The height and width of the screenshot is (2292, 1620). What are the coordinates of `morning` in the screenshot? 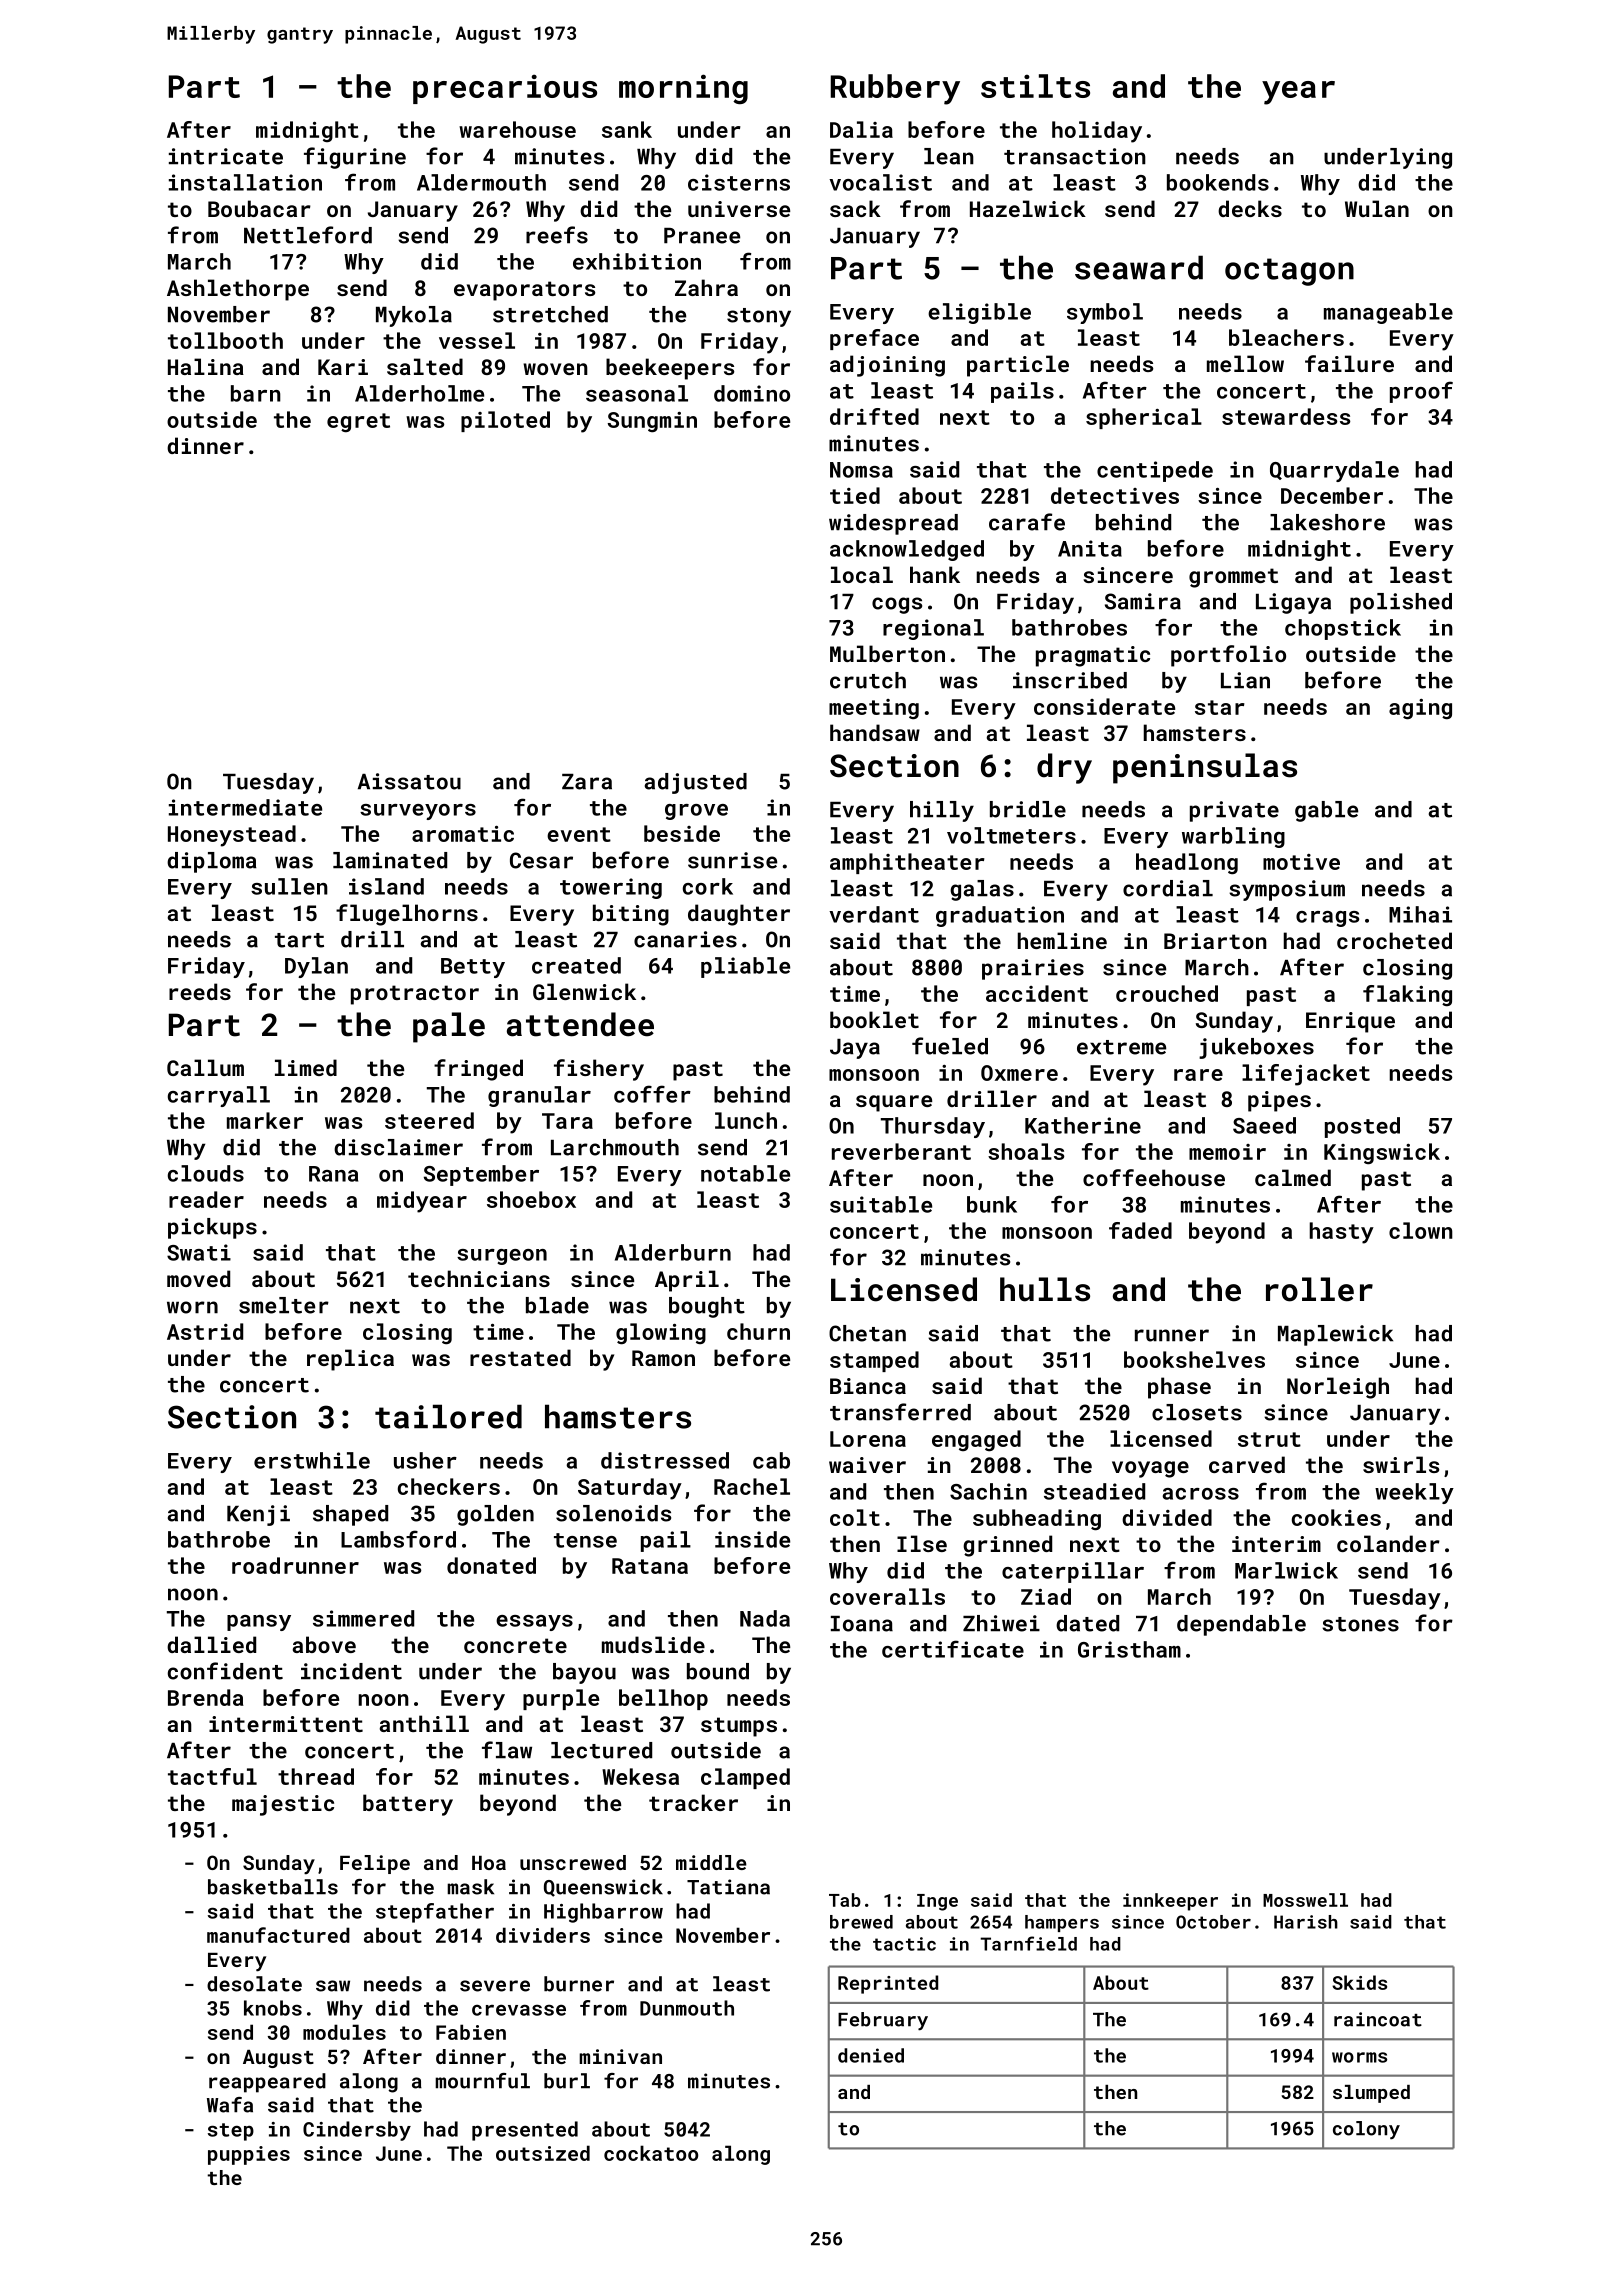 It's located at (683, 89).
